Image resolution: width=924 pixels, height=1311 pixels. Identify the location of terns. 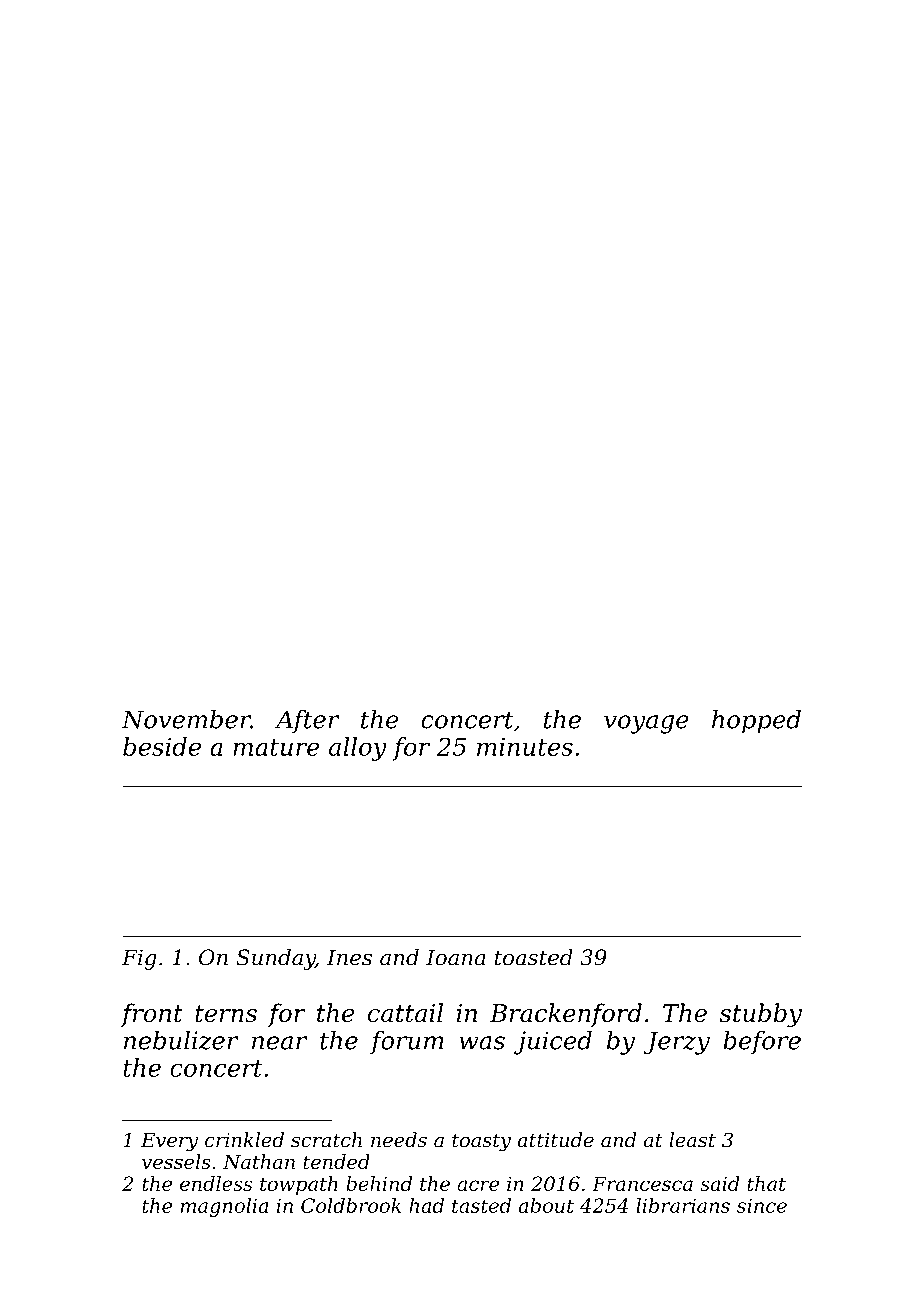
(226, 1013).
